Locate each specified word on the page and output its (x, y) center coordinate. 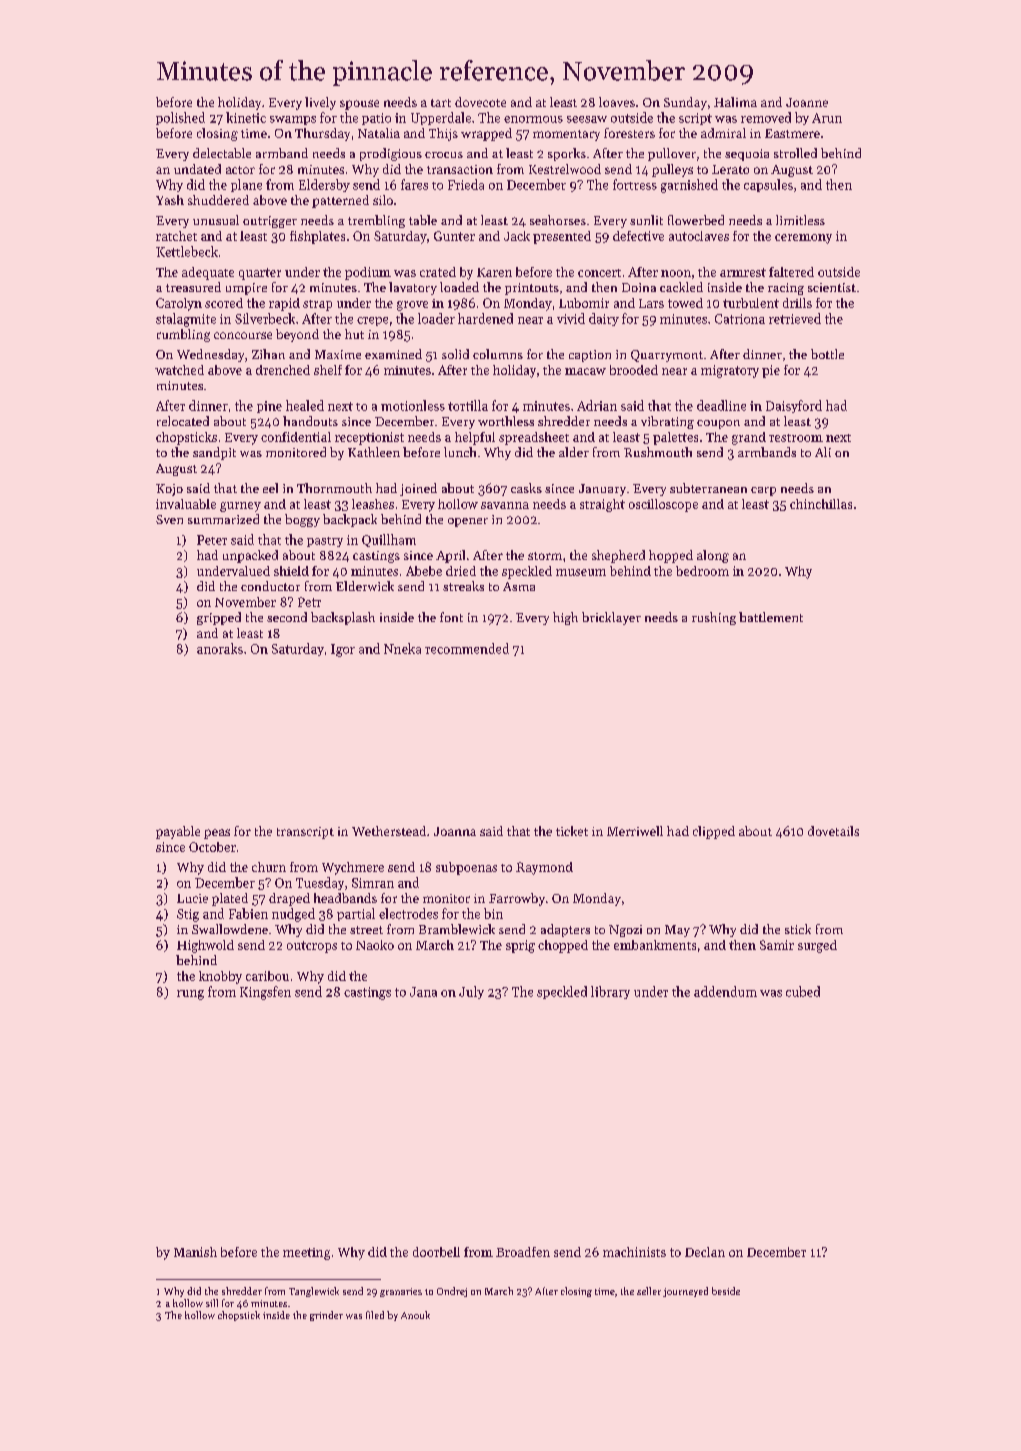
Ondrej (452, 1292)
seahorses (558, 220)
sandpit (214, 453)
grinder (326, 1316)
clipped (714, 832)
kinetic (246, 117)
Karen (494, 272)
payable (178, 832)
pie (771, 371)
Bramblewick (457, 929)
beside (726, 1291)
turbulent (751, 303)
